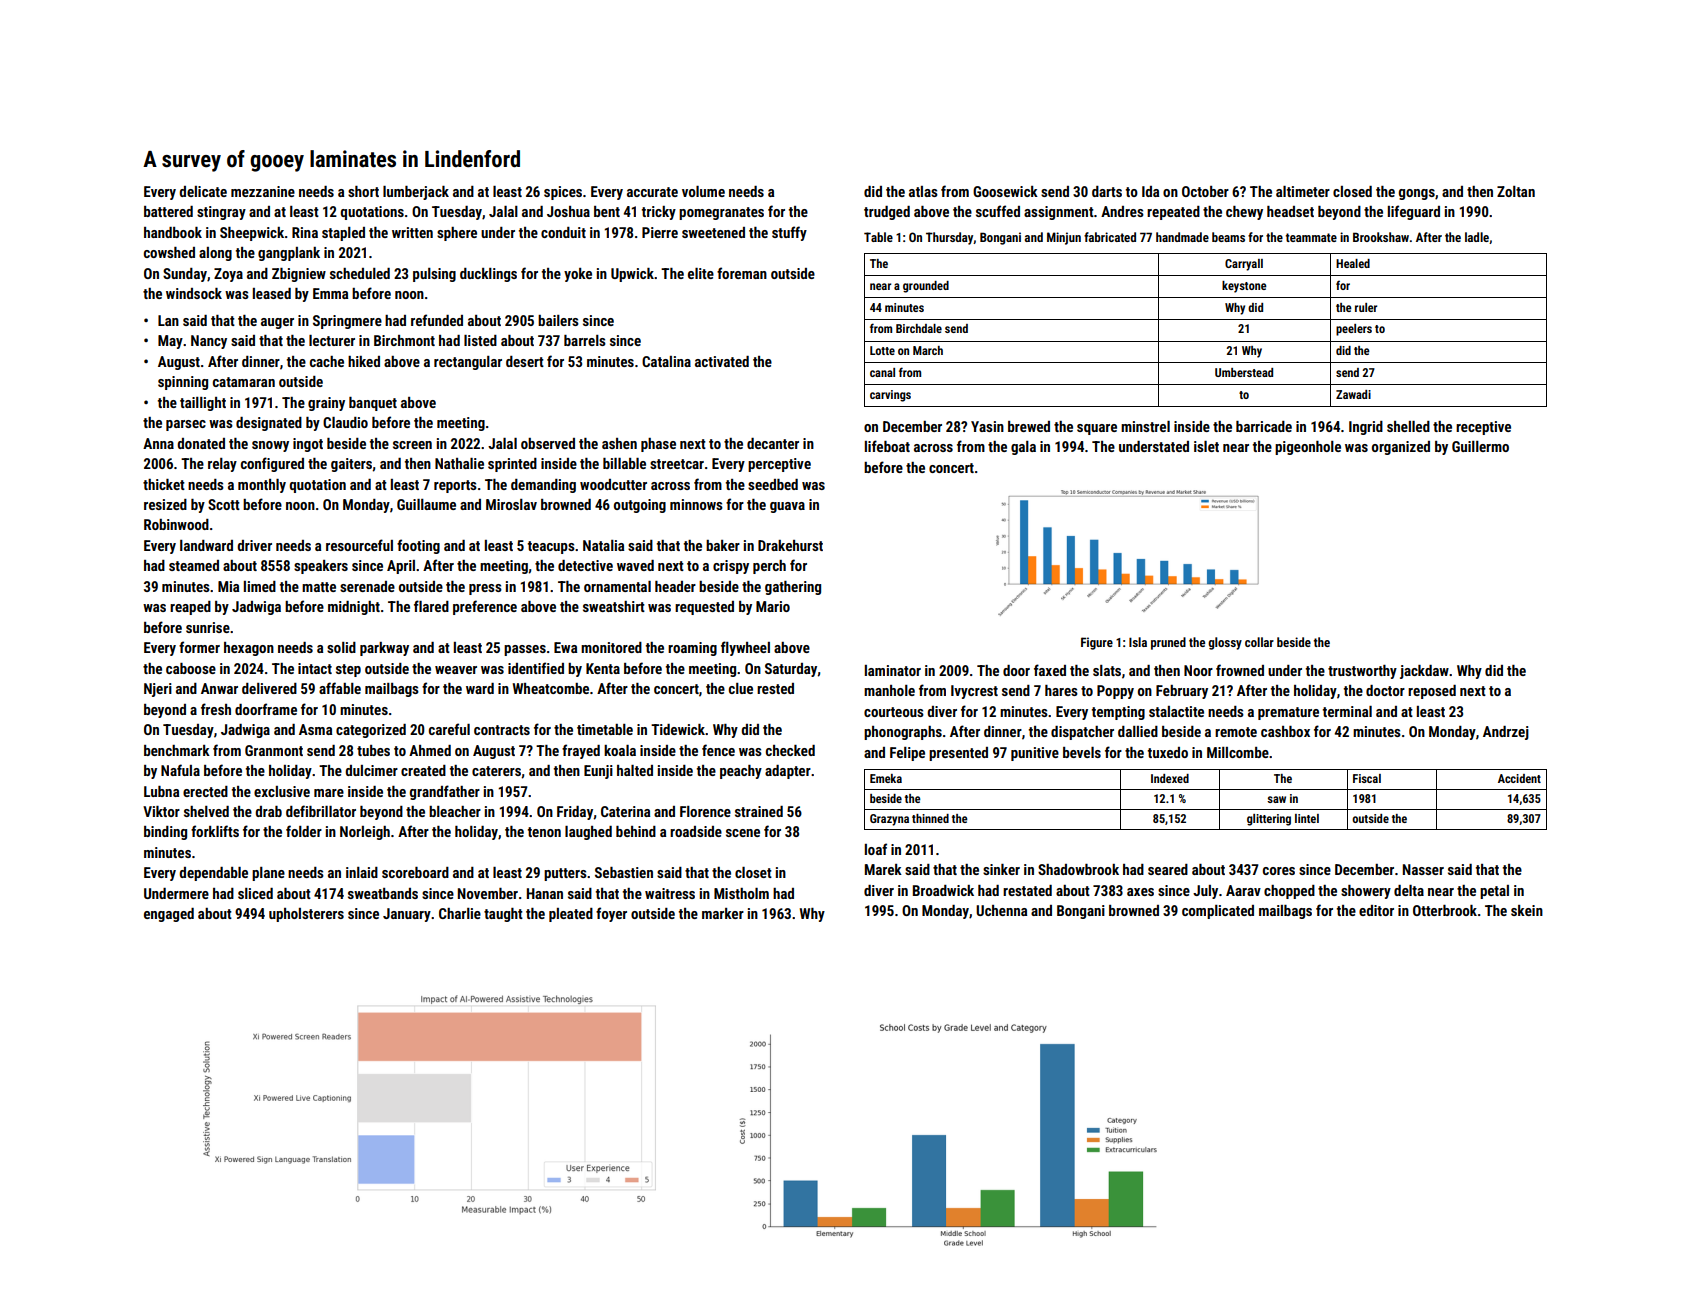 This document has width=1690, height=1306. I want to click on peelers, so click(1354, 330).
